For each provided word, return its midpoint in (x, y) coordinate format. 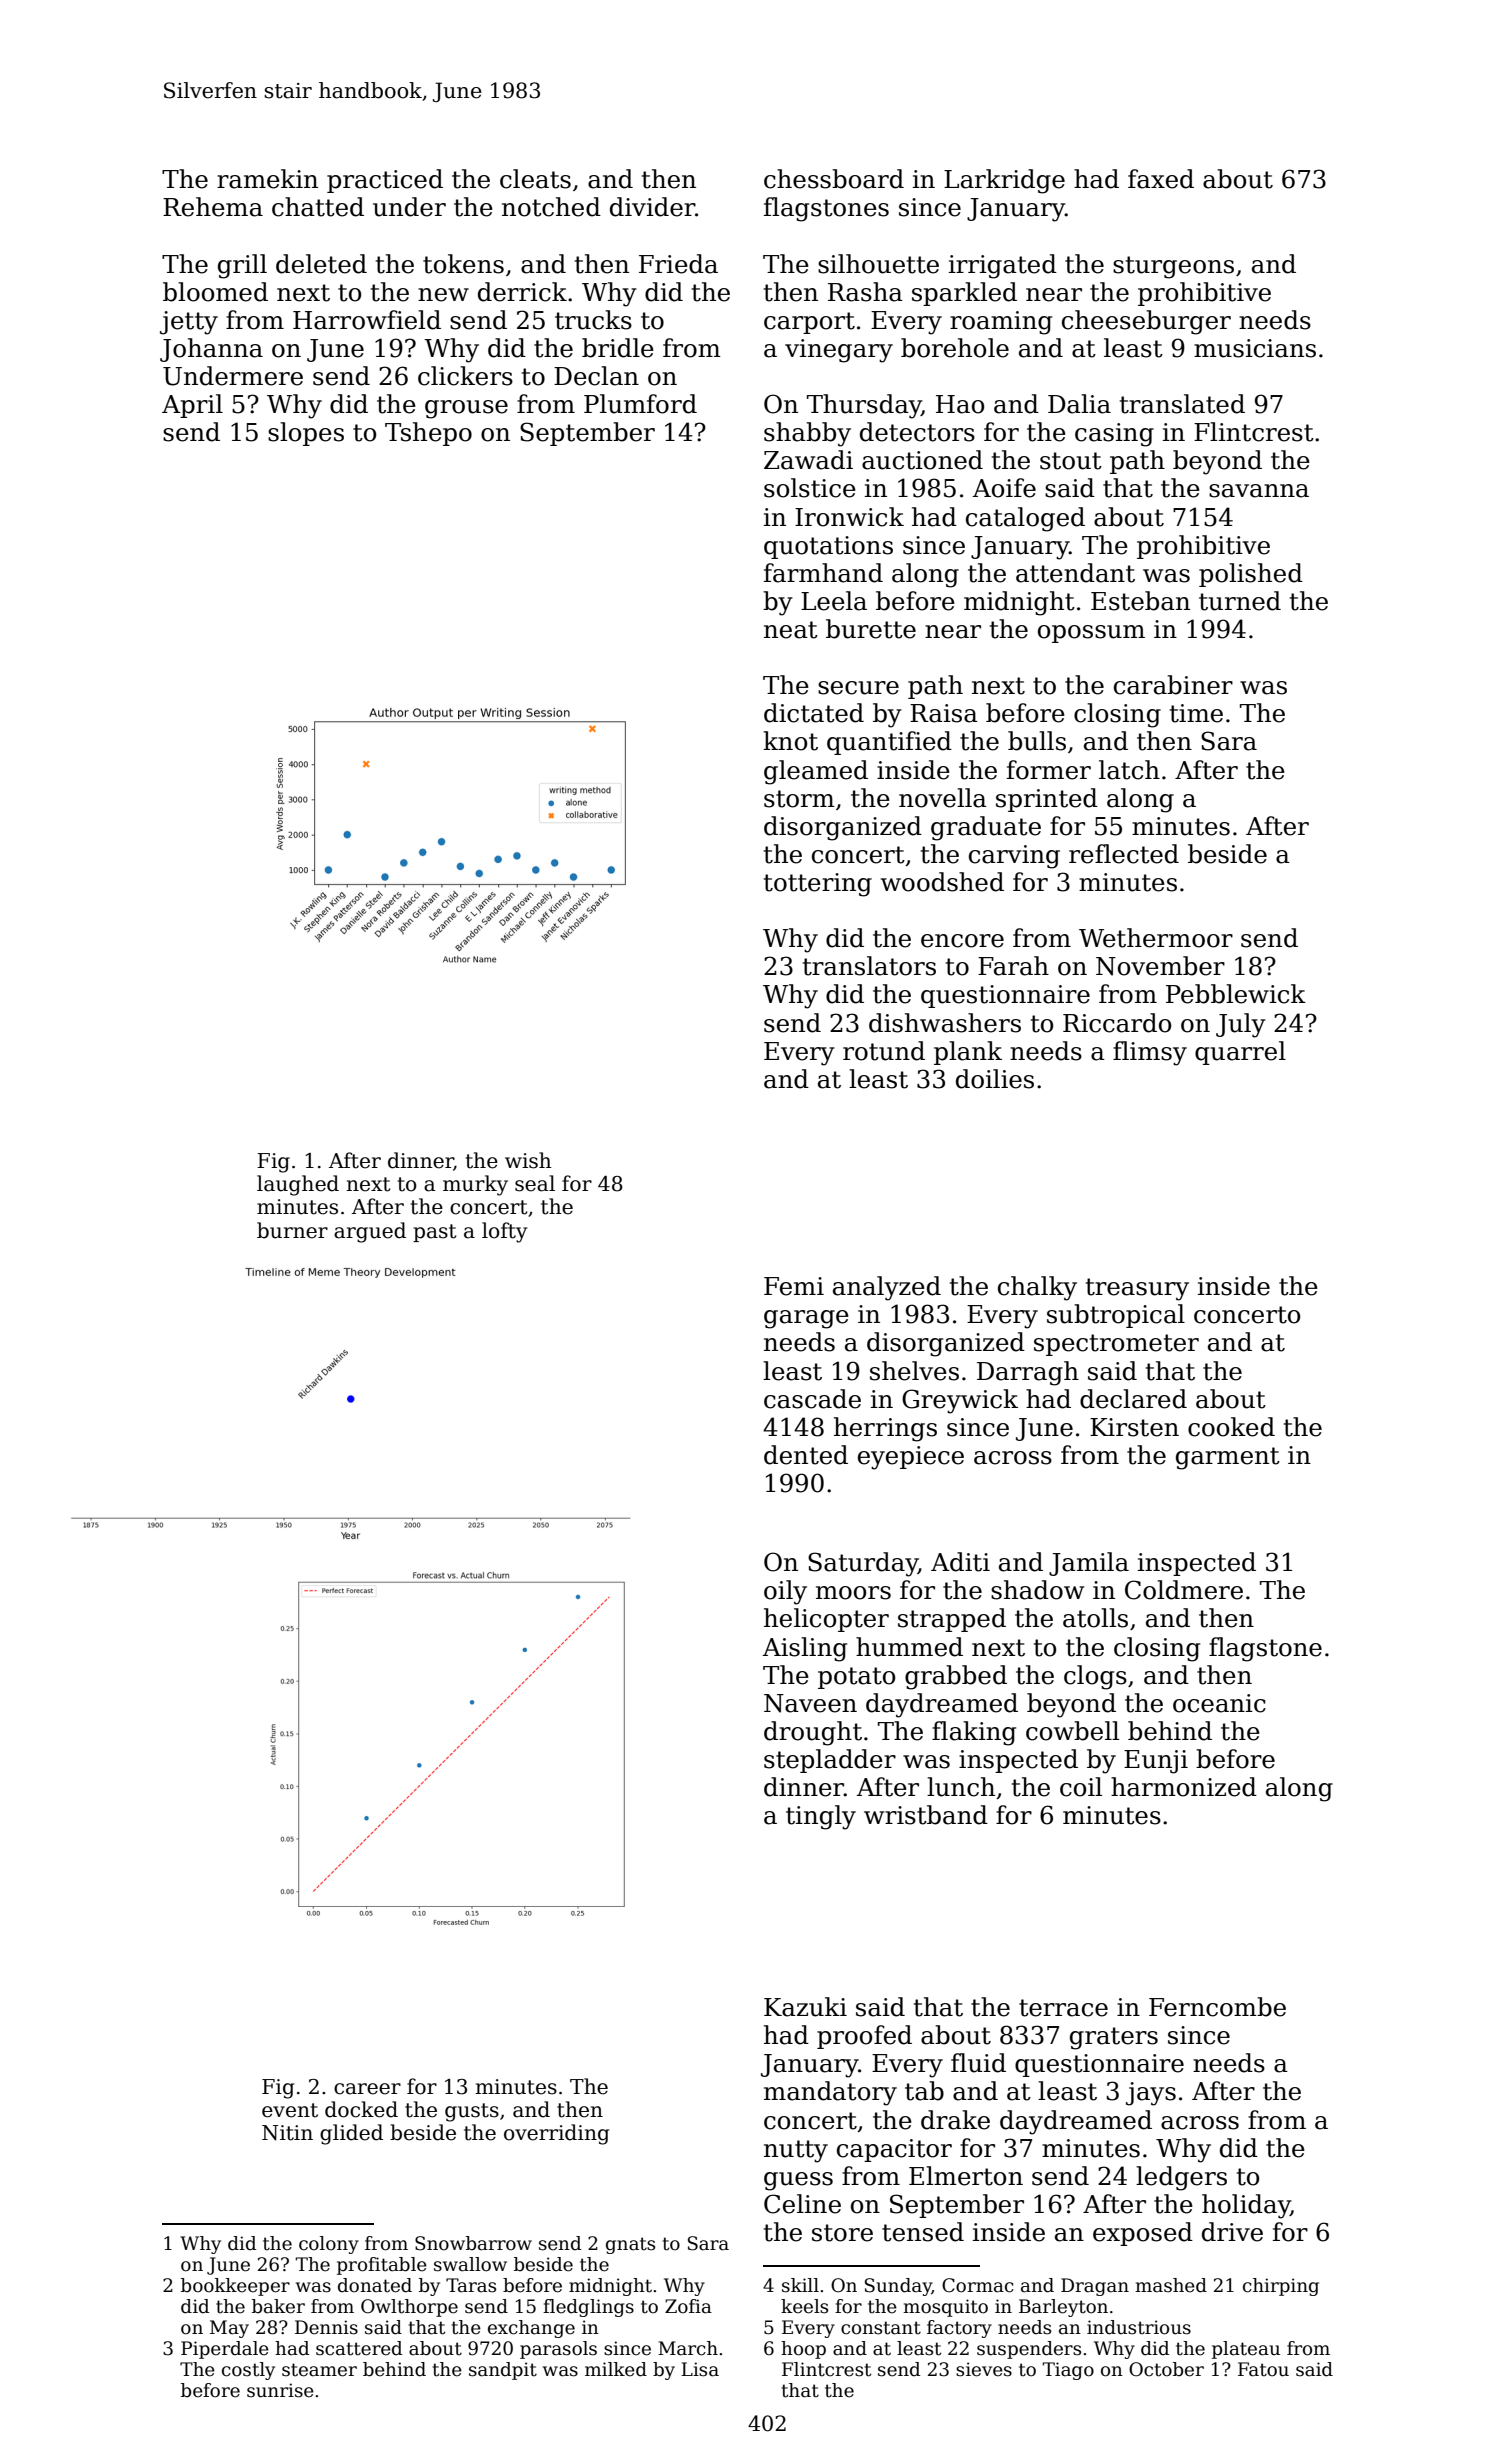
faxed (1161, 179)
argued (370, 1232)
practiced (385, 181)
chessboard (834, 179)
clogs (1095, 1677)
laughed (298, 1185)
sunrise (280, 2390)
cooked (1231, 1427)
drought (813, 1733)
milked (616, 2369)
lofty (504, 1232)
